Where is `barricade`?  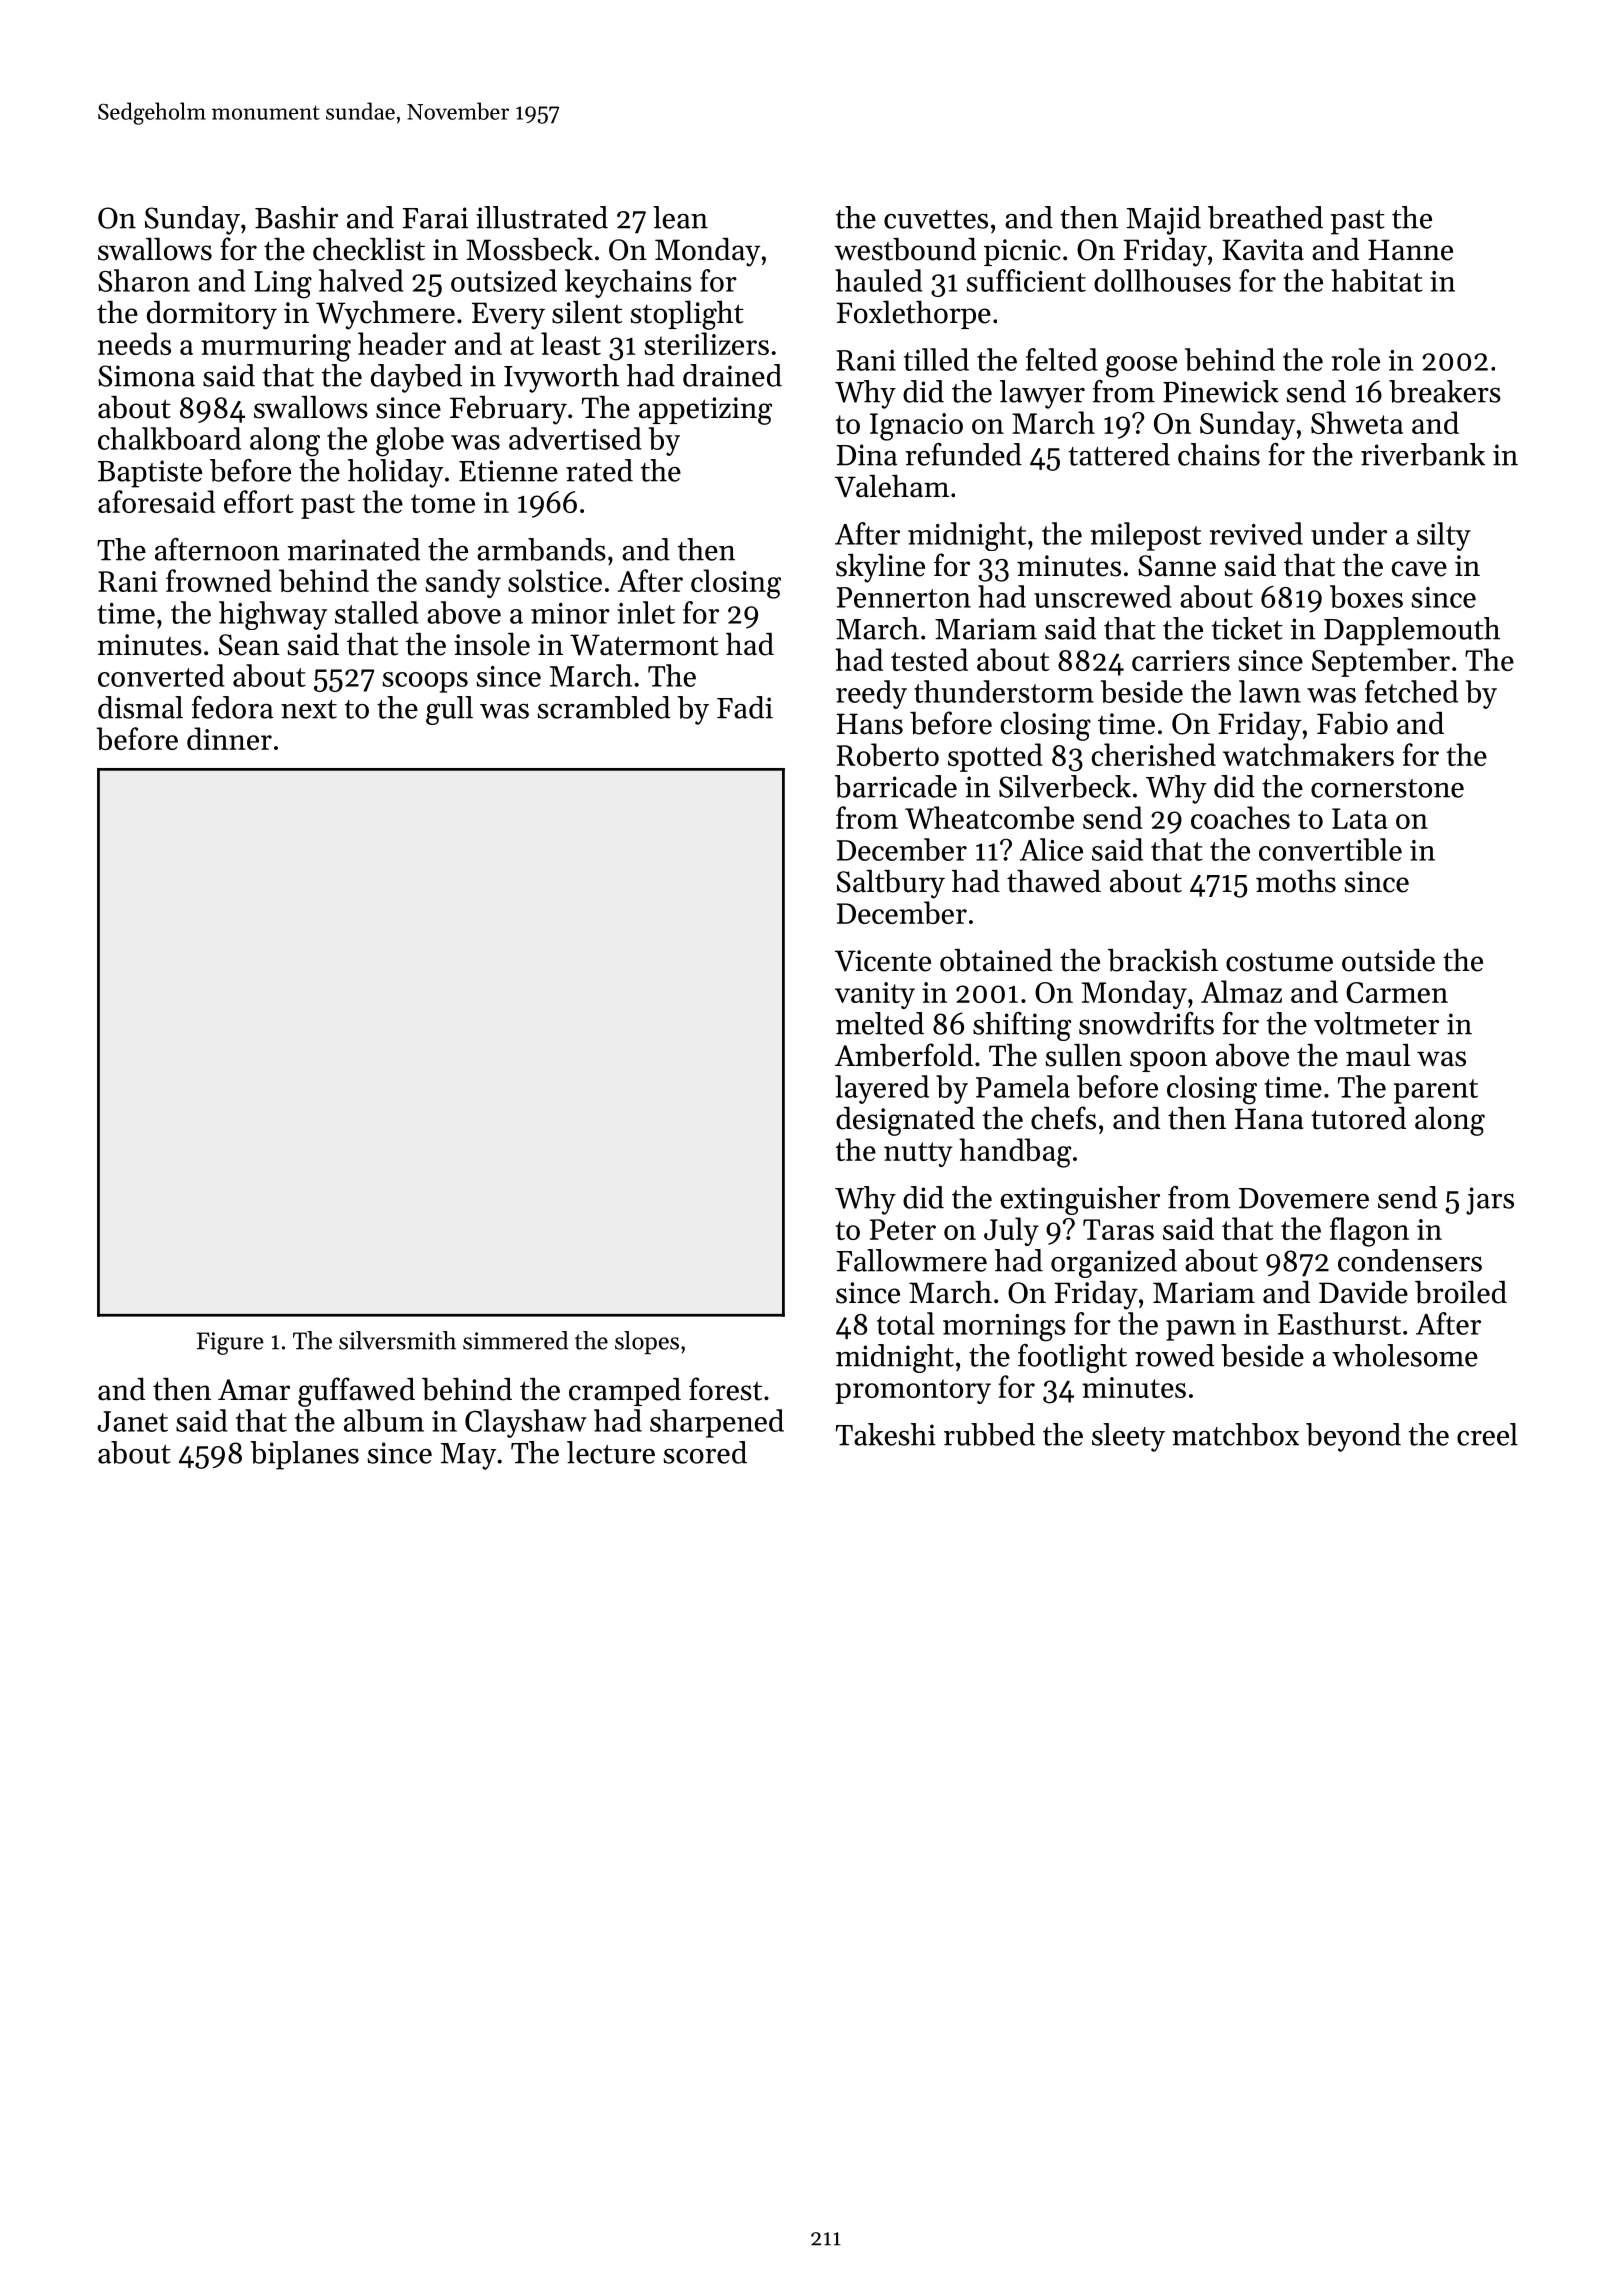 barricade is located at coordinates (896, 786).
